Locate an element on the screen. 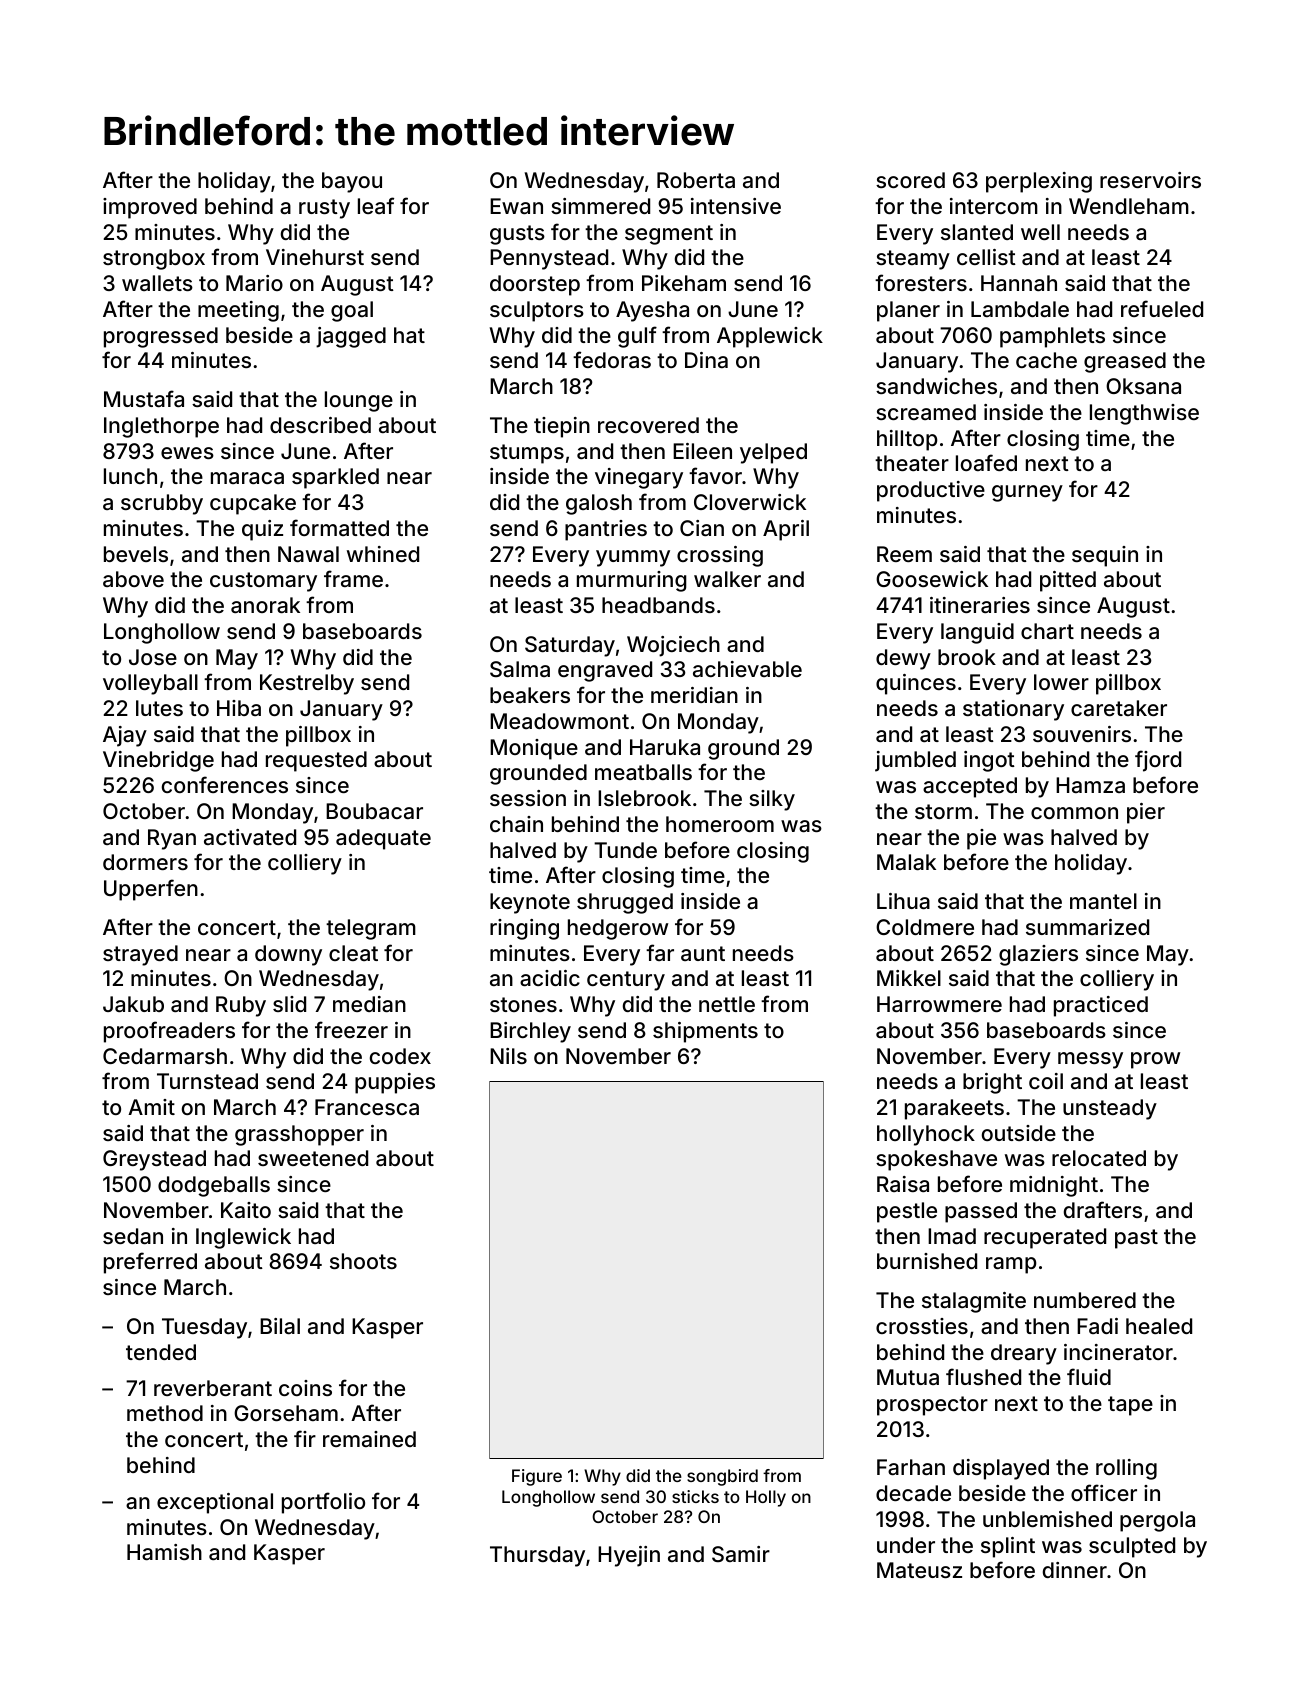 The image size is (1313, 1699). fjord is located at coordinates (1158, 761).
